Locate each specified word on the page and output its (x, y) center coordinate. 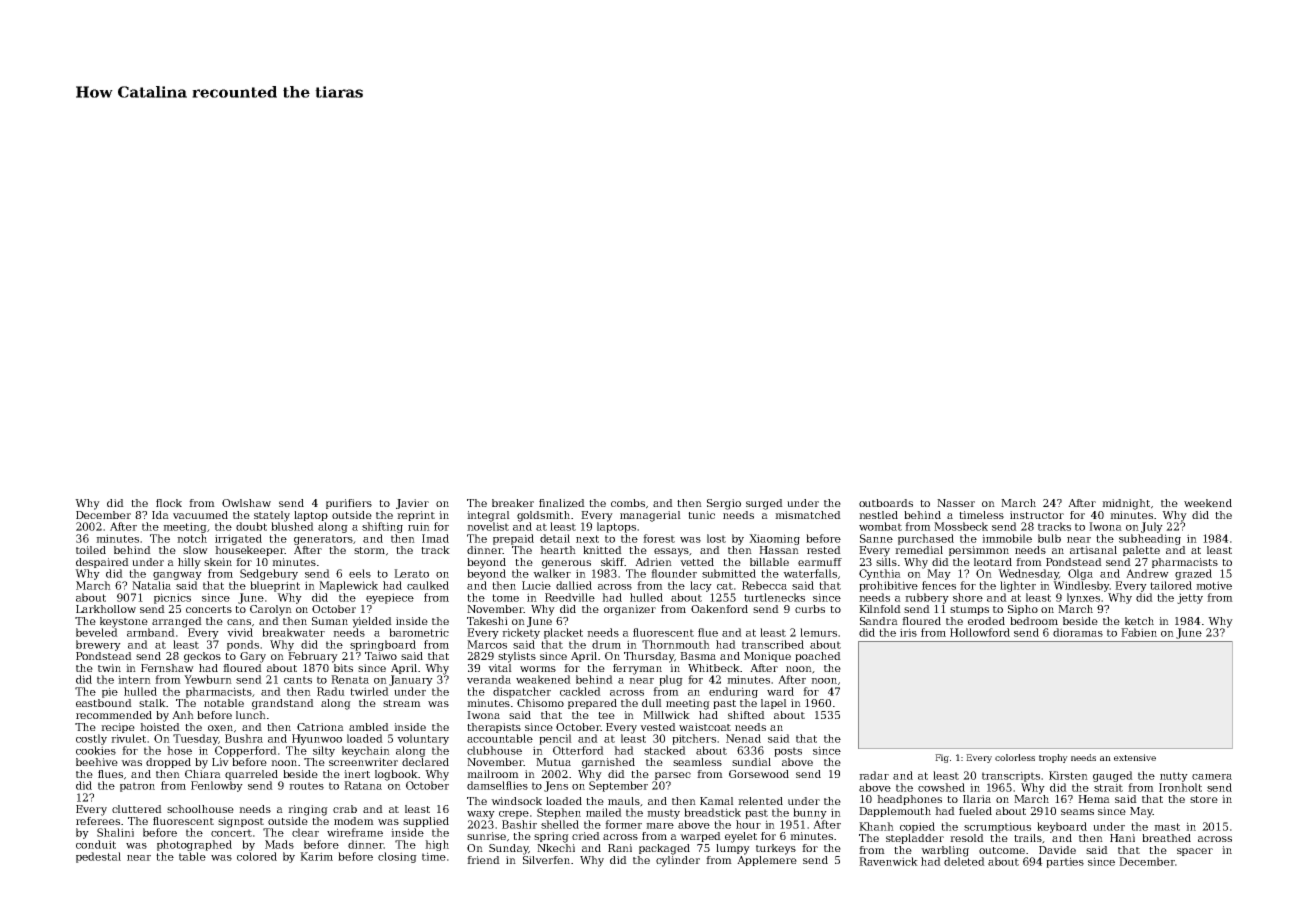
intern (134, 679)
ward (780, 691)
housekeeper (250, 551)
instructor (1037, 515)
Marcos (487, 644)
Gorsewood (759, 774)
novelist (488, 526)
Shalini (115, 832)
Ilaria (977, 799)
